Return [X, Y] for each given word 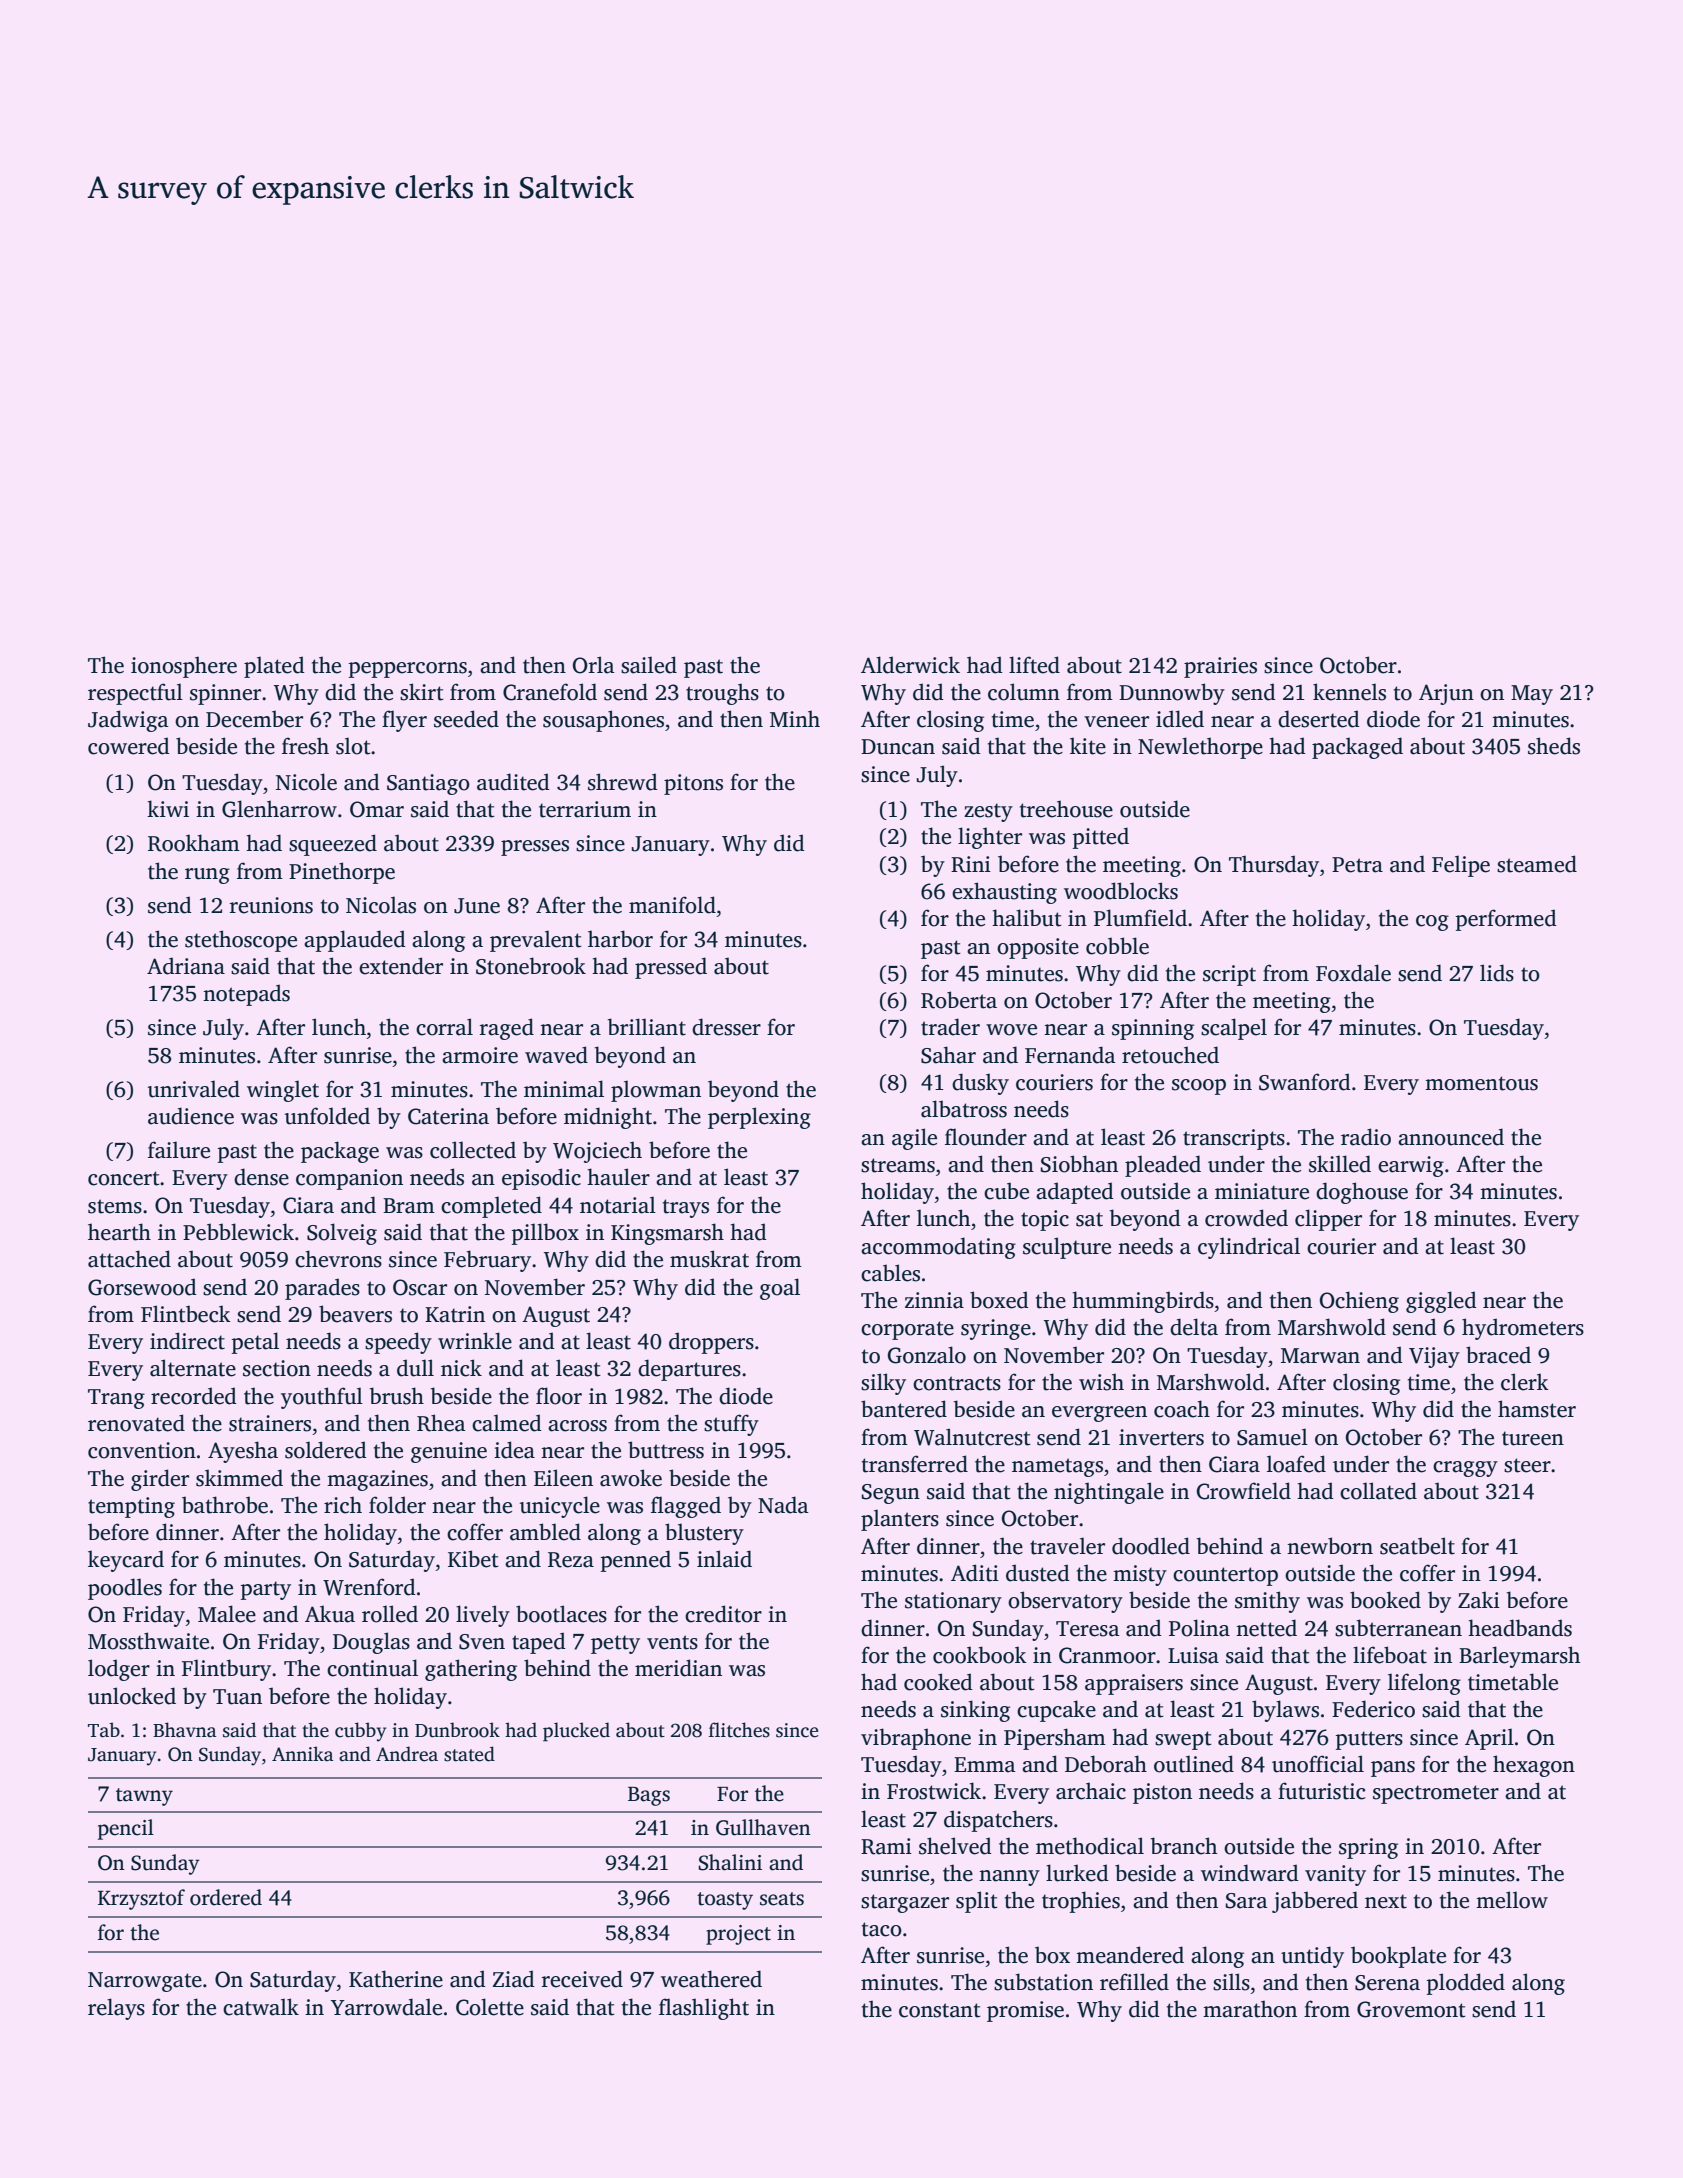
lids [1497, 973]
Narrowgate [145, 1982]
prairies [1220, 667]
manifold [672, 905]
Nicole [306, 782]
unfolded [327, 1116]
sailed [649, 665]
